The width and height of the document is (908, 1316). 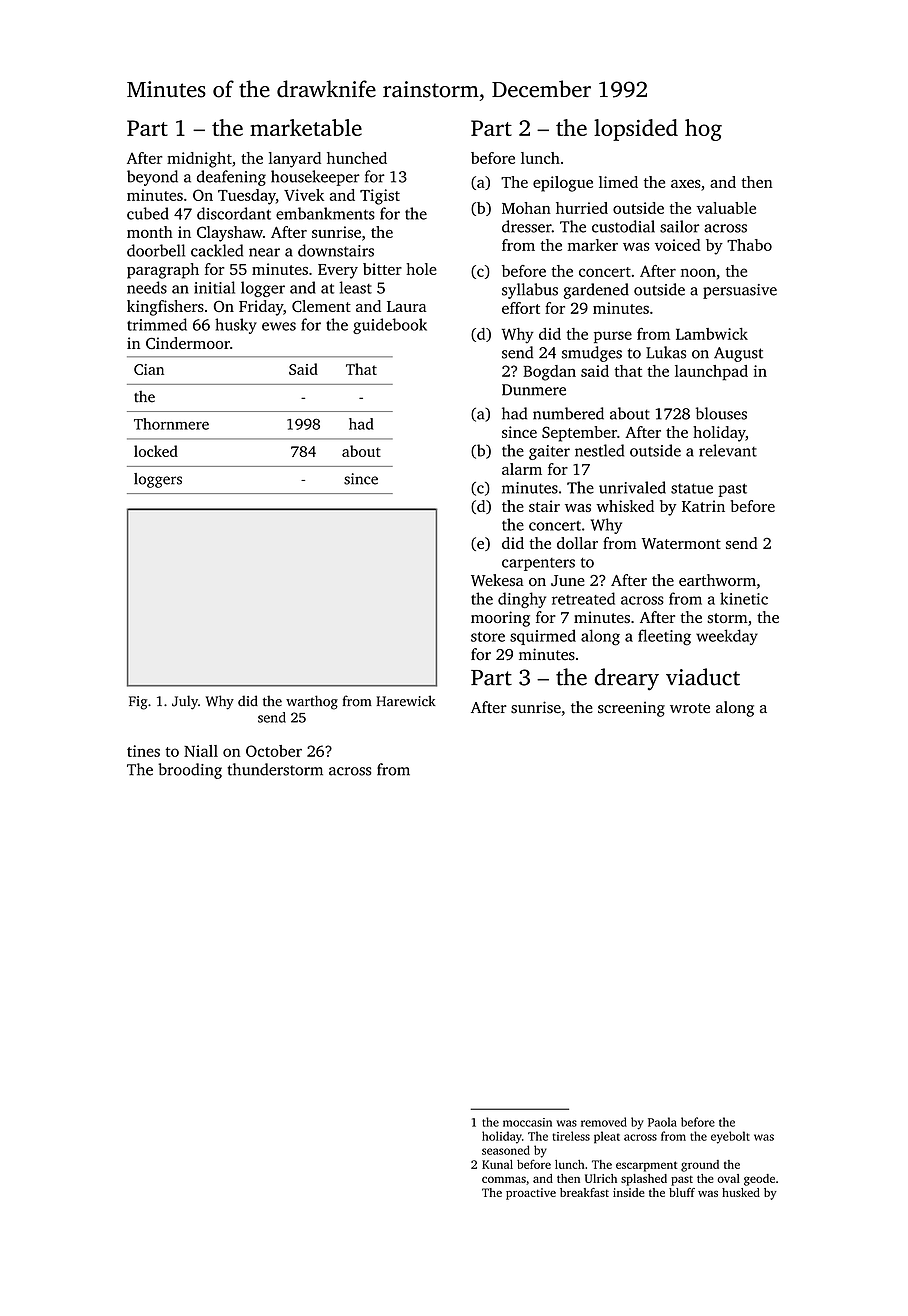 I want to click on alarm, so click(x=522, y=469).
